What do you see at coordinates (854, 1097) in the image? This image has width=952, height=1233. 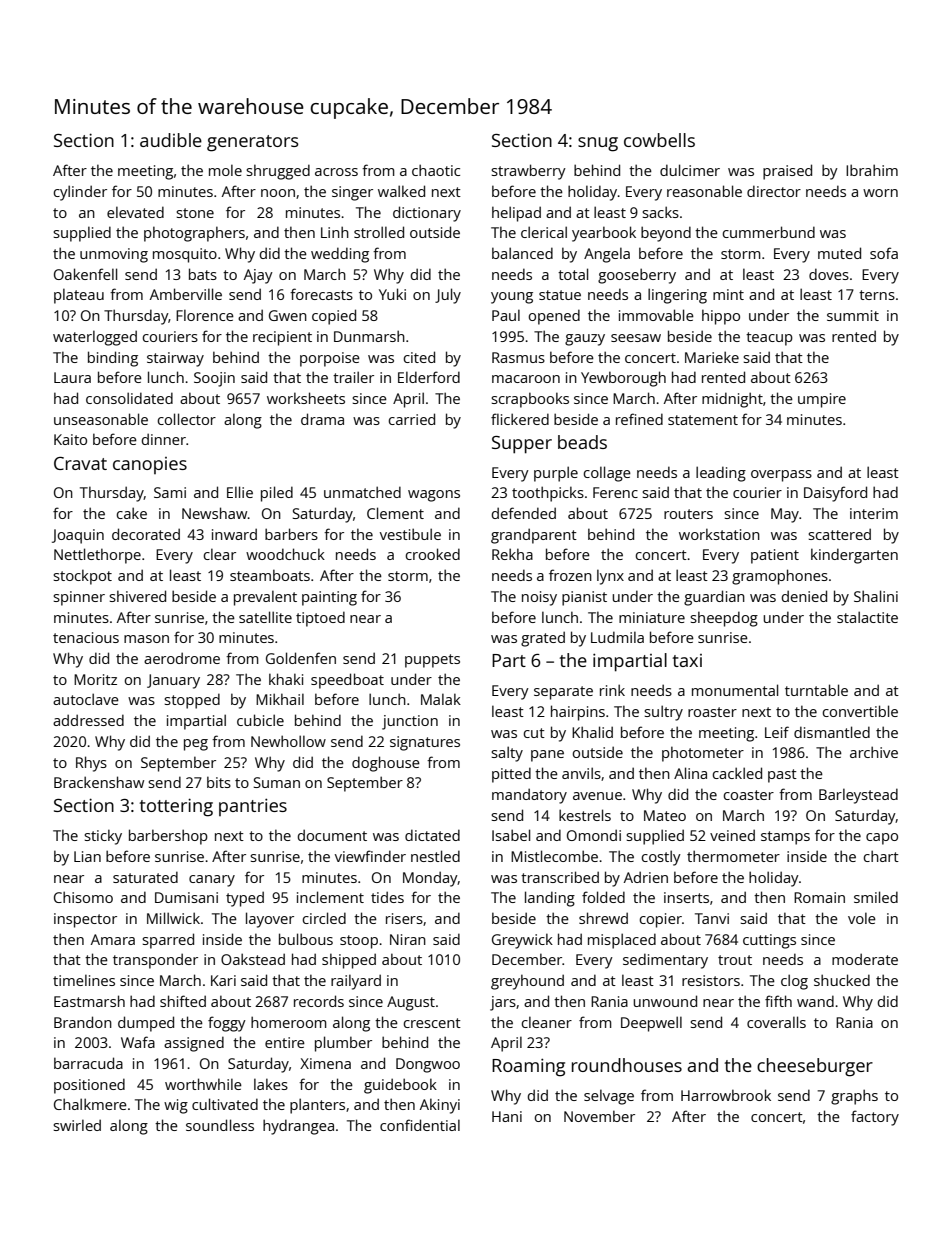 I see `graphs` at bounding box center [854, 1097].
